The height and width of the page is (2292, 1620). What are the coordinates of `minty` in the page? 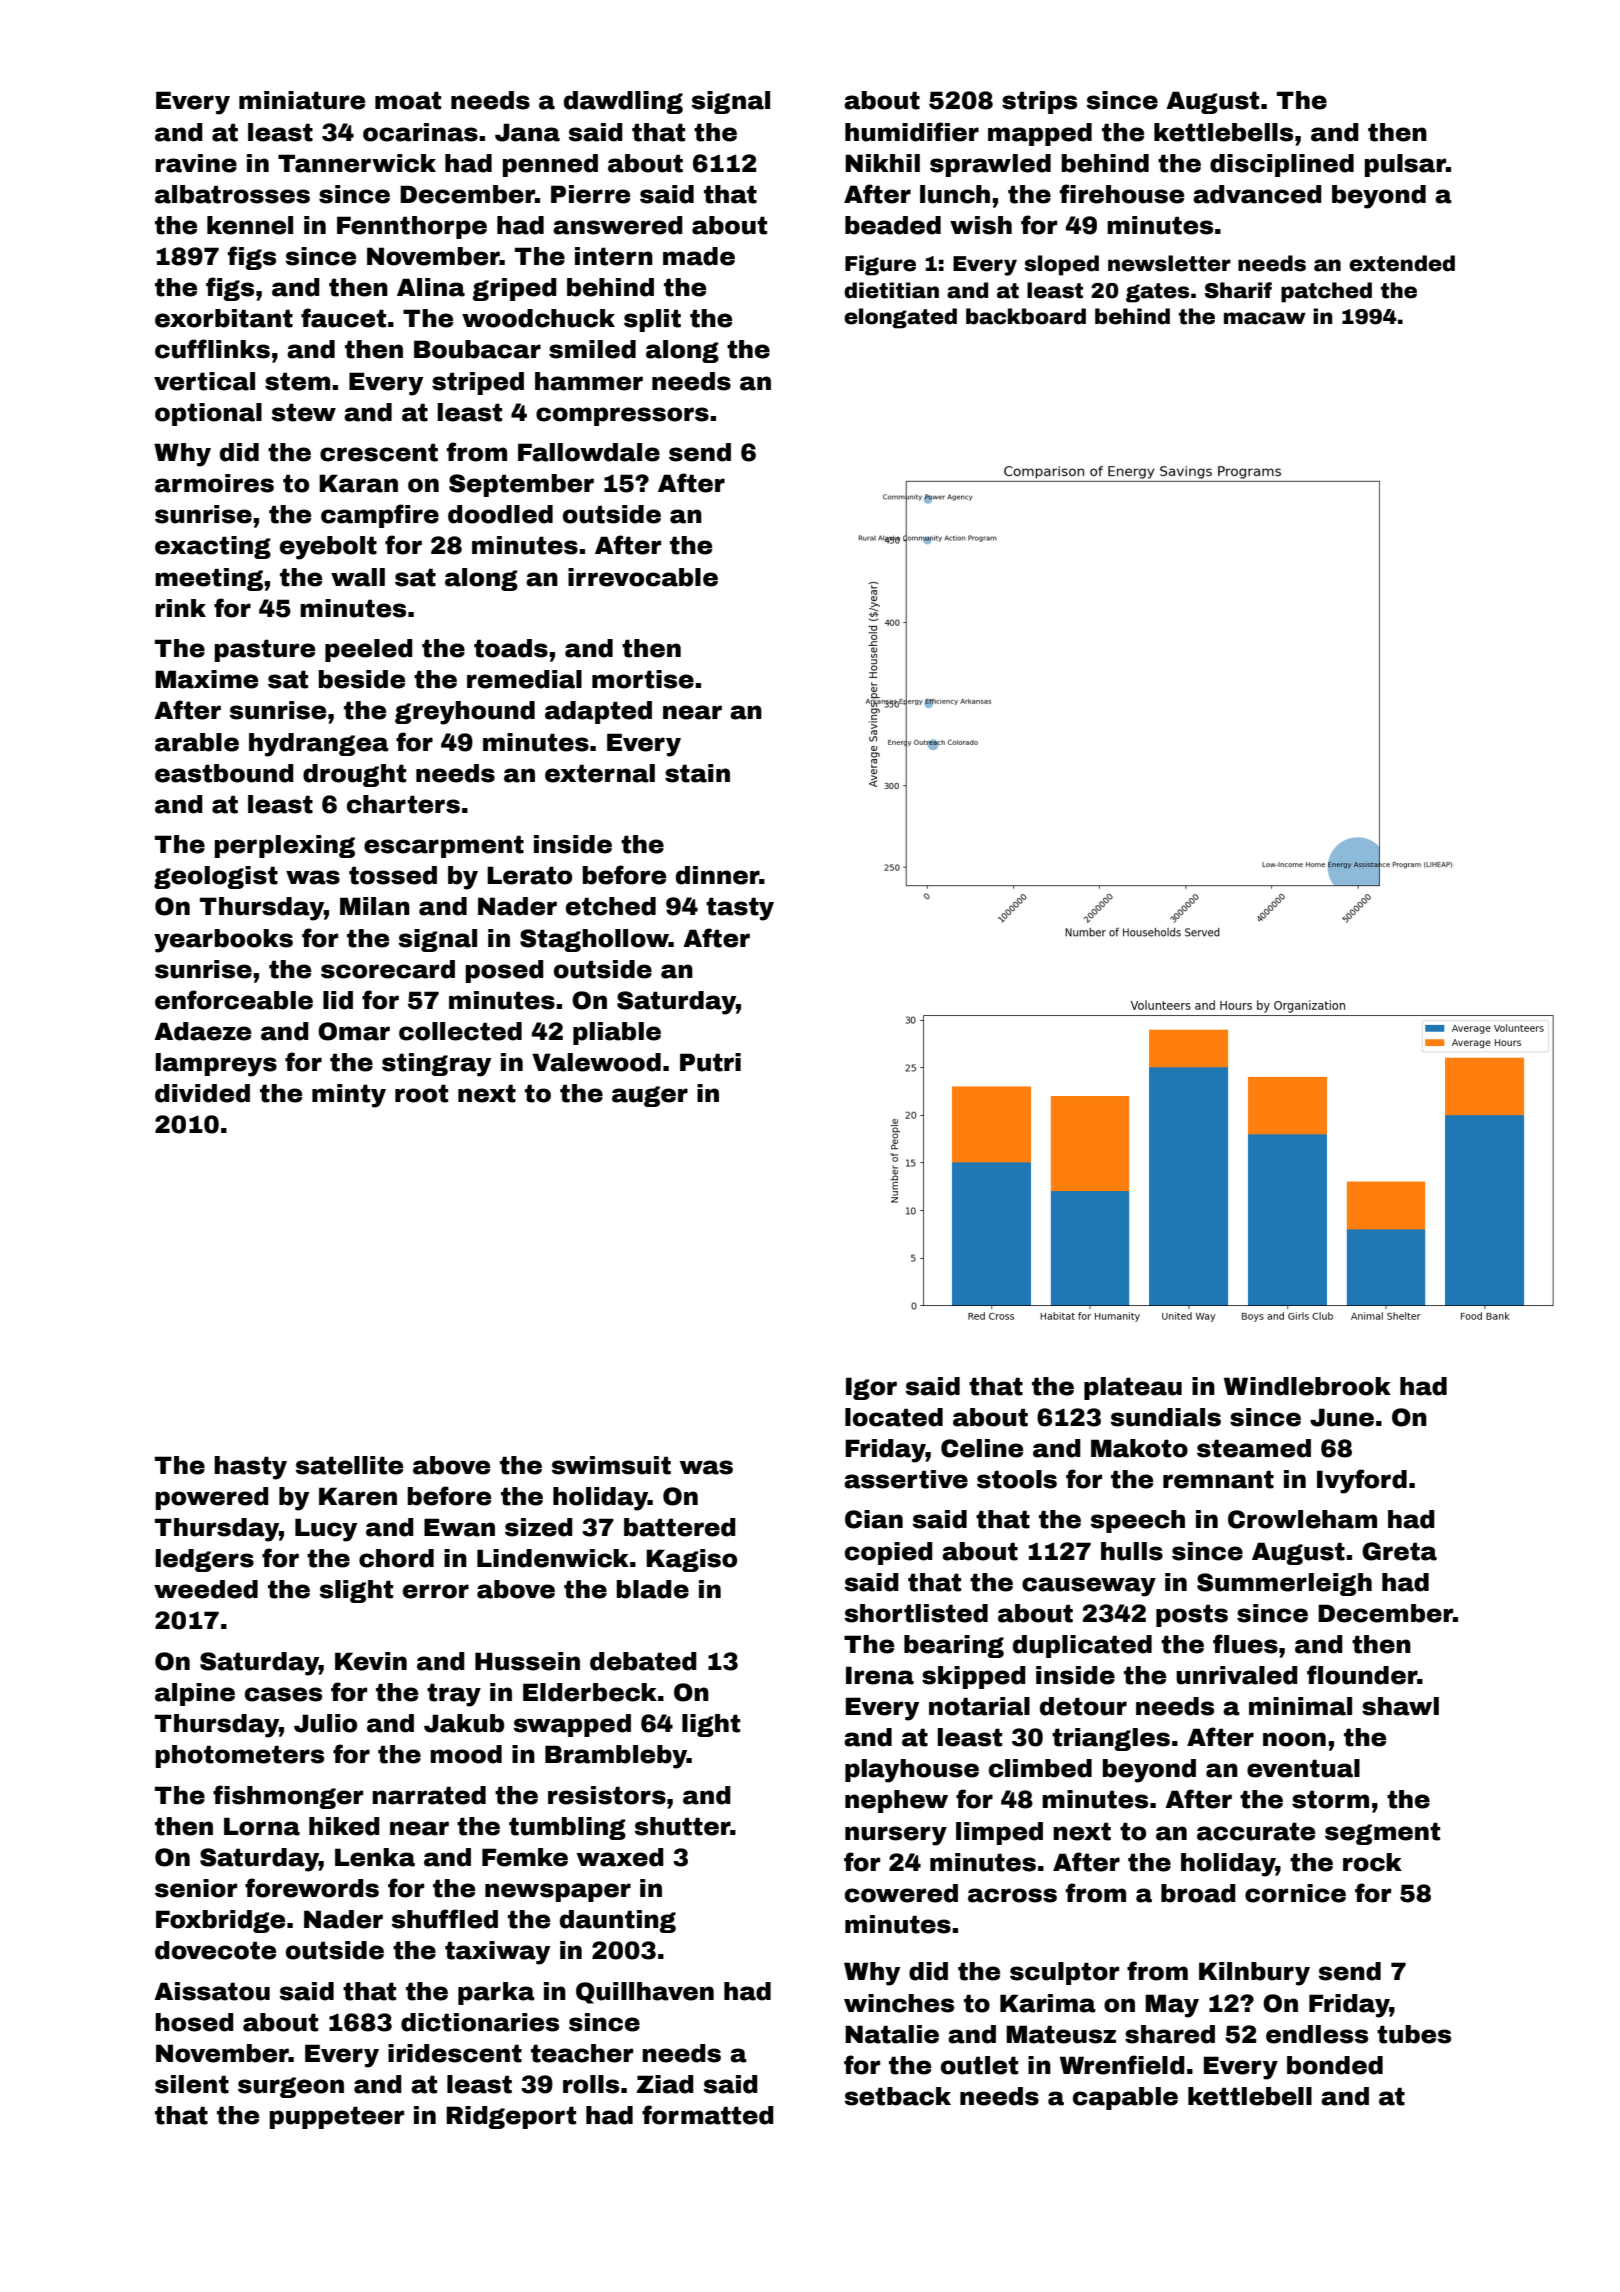 It's located at (349, 1096).
